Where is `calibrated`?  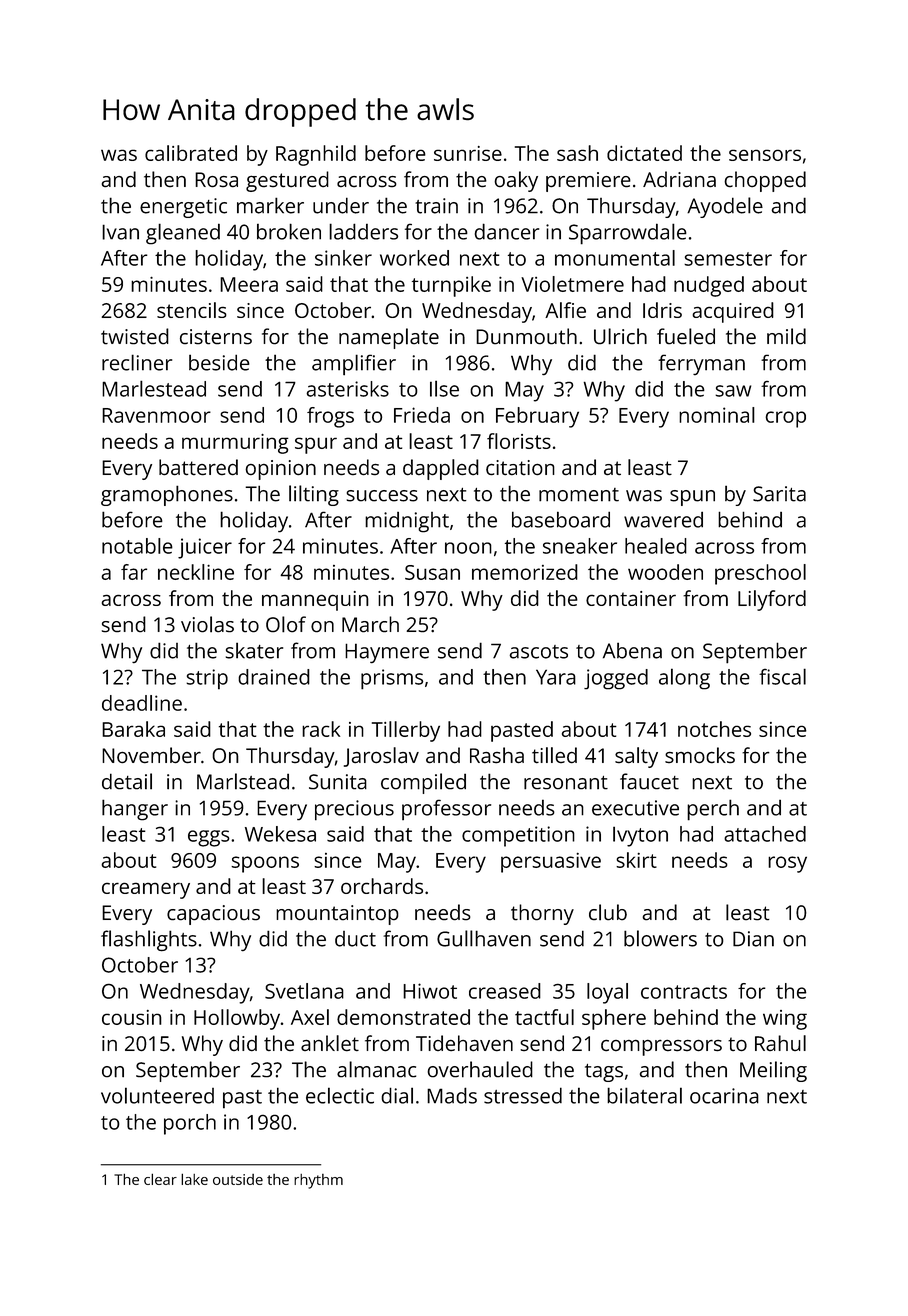 calibrated is located at coordinates (191, 153).
